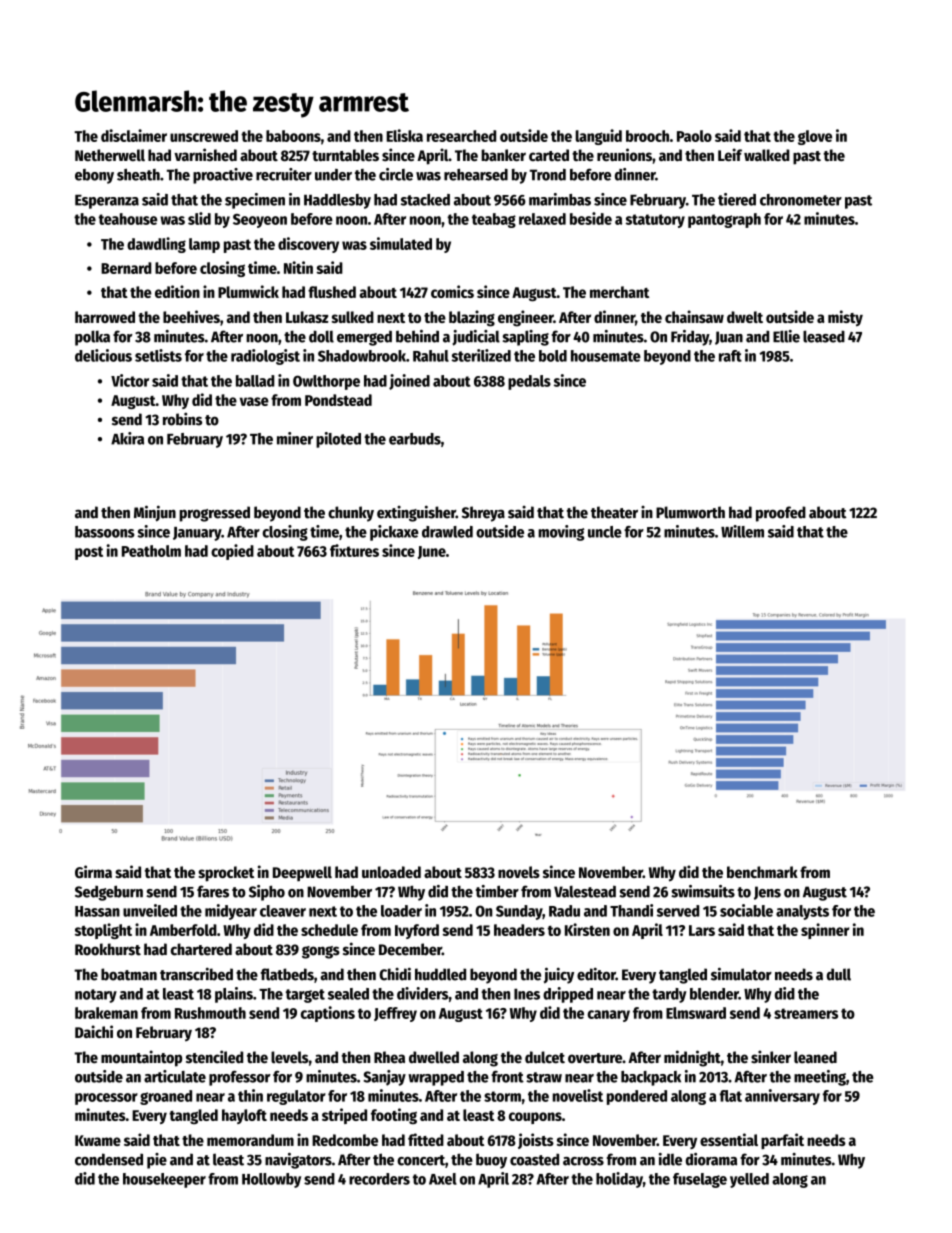 The width and height of the screenshot is (952, 1233). Describe the element at coordinates (526, 318) in the screenshot. I see `engineer` at that location.
